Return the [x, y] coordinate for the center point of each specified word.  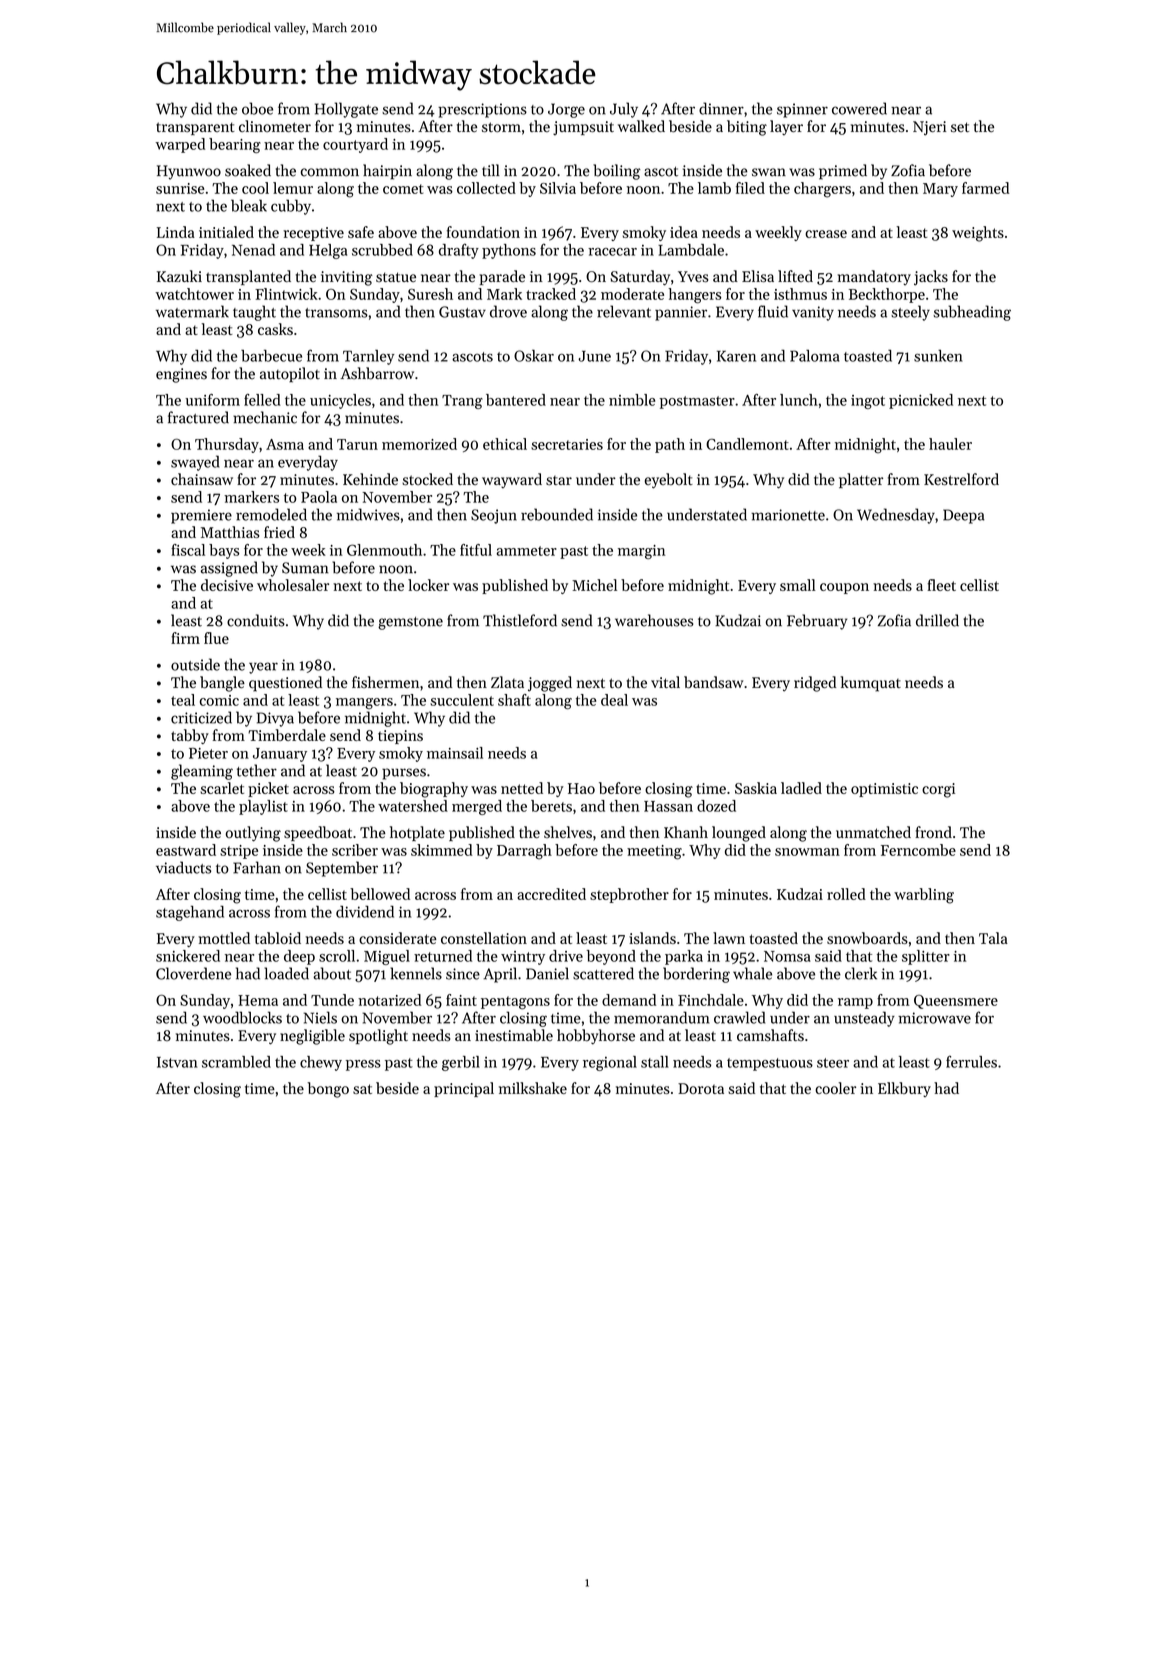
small [798, 585]
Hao [581, 788]
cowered [859, 108]
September [342, 869]
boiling [617, 172]
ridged [815, 684]
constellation [484, 938]
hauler [950, 444]
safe [361, 232]
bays [224, 551]
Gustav [462, 312]
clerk [861, 973]
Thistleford [520, 620]
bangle [222, 684]
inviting [347, 278]
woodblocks [242, 1017]
